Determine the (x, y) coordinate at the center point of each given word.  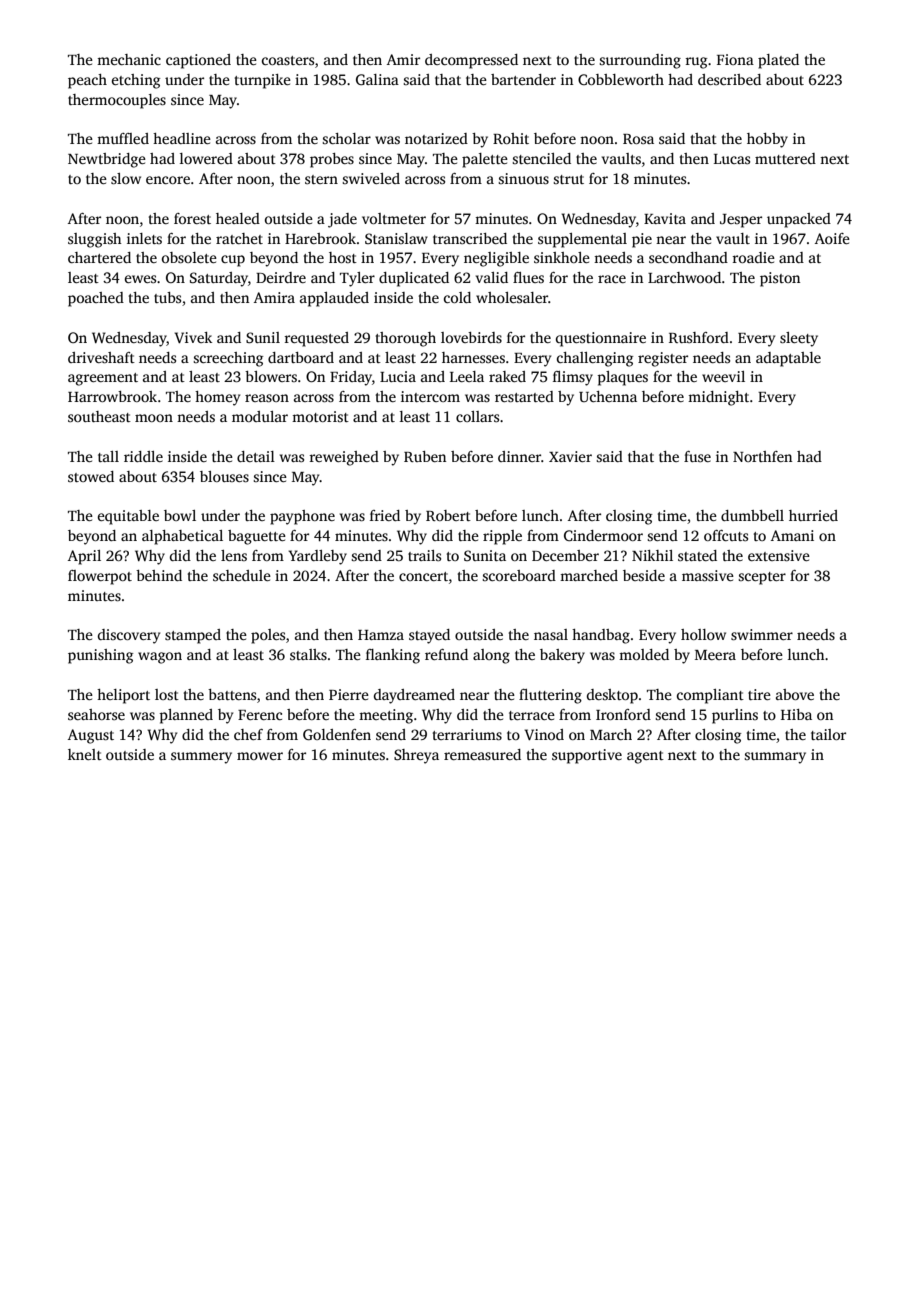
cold (457, 297)
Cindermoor (603, 535)
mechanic (129, 59)
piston (780, 279)
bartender (523, 79)
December (565, 555)
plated (778, 61)
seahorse (96, 714)
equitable (128, 517)
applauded (334, 299)
